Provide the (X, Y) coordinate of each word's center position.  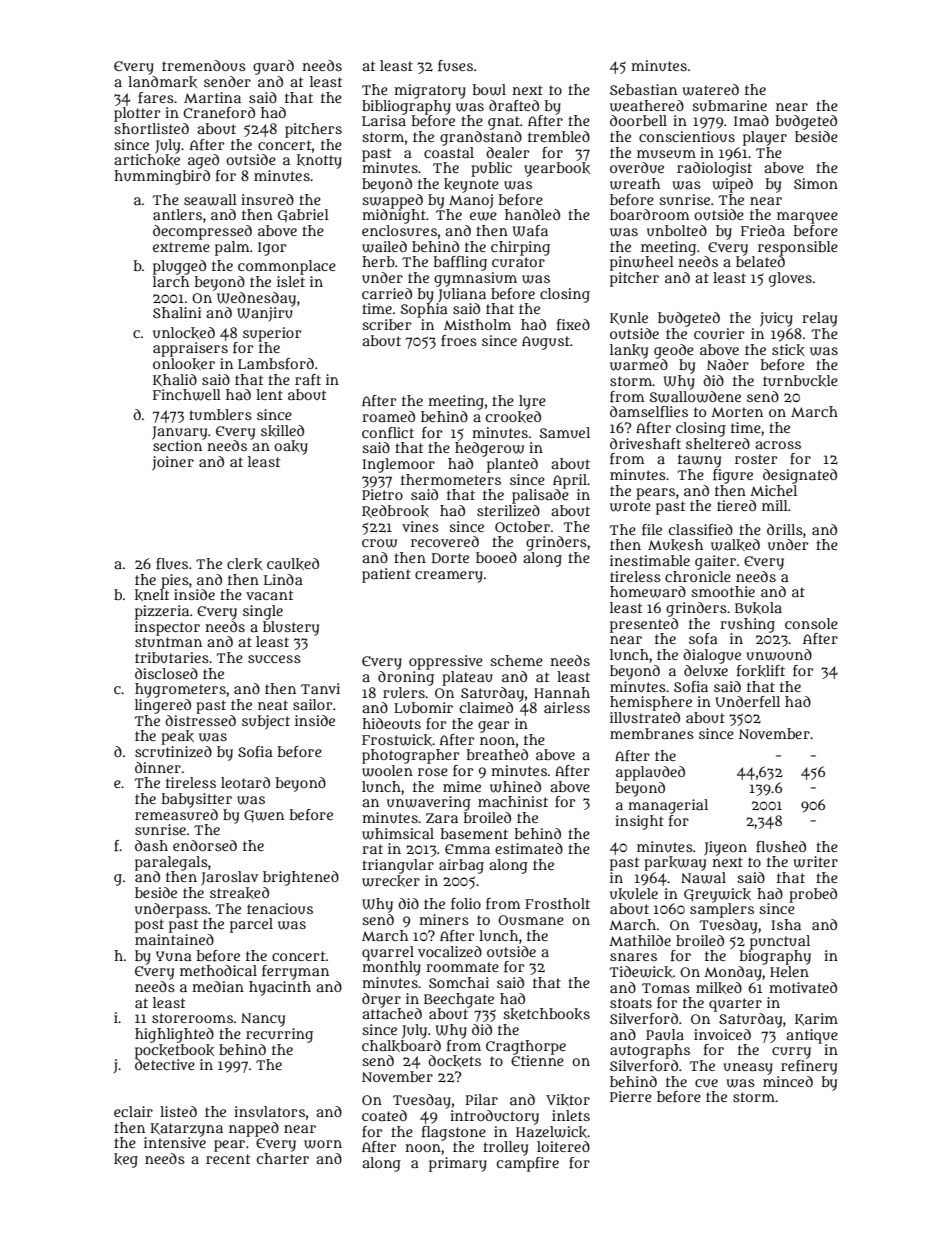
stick (788, 350)
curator (518, 262)
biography (775, 957)
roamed (388, 416)
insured (267, 199)
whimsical (398, 834)
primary (458, 1164)
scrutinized (173, 751)
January (179, 433)
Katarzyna (187, 1130)
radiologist (714, 169)
